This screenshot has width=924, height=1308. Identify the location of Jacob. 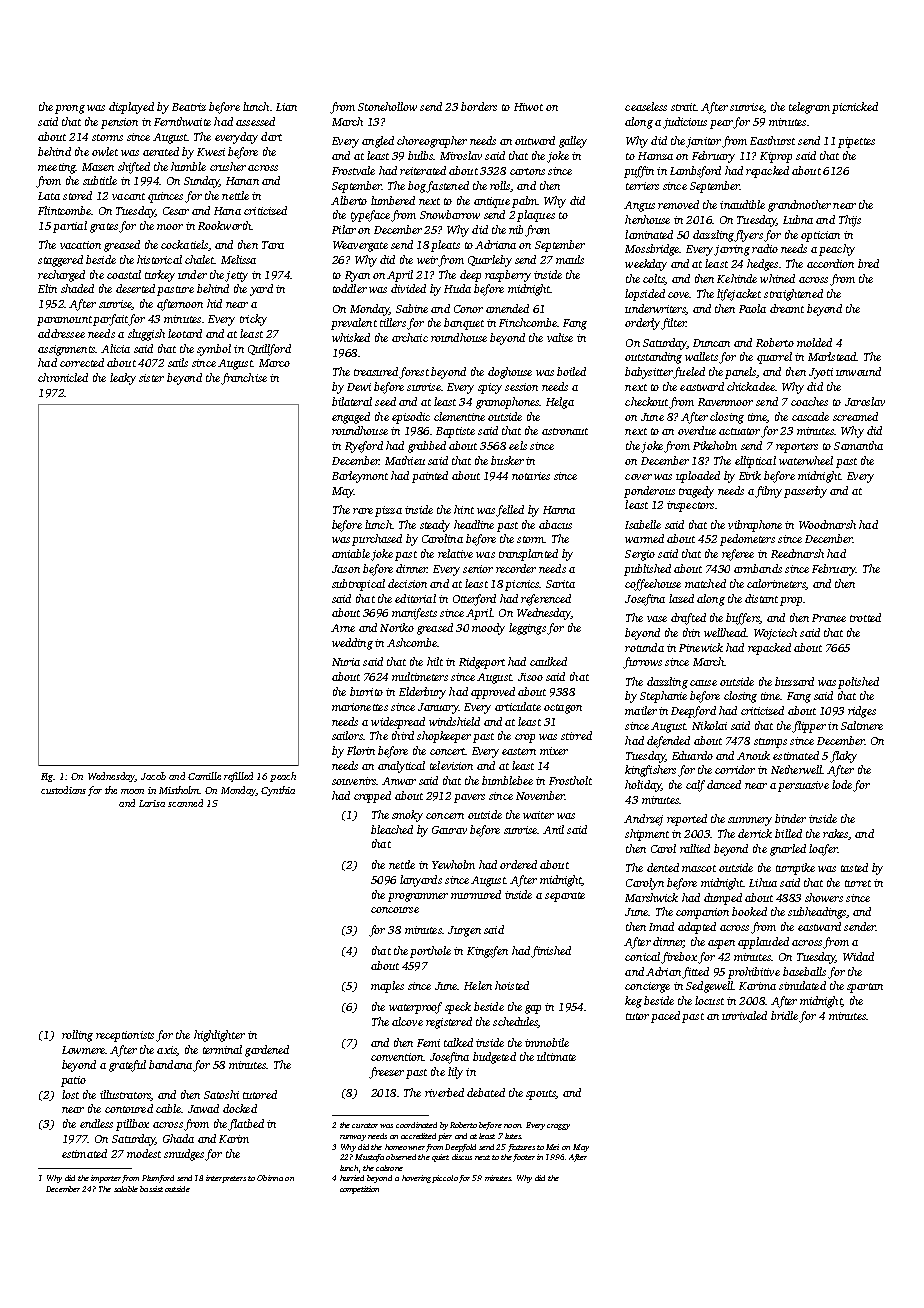
(153, 776).
